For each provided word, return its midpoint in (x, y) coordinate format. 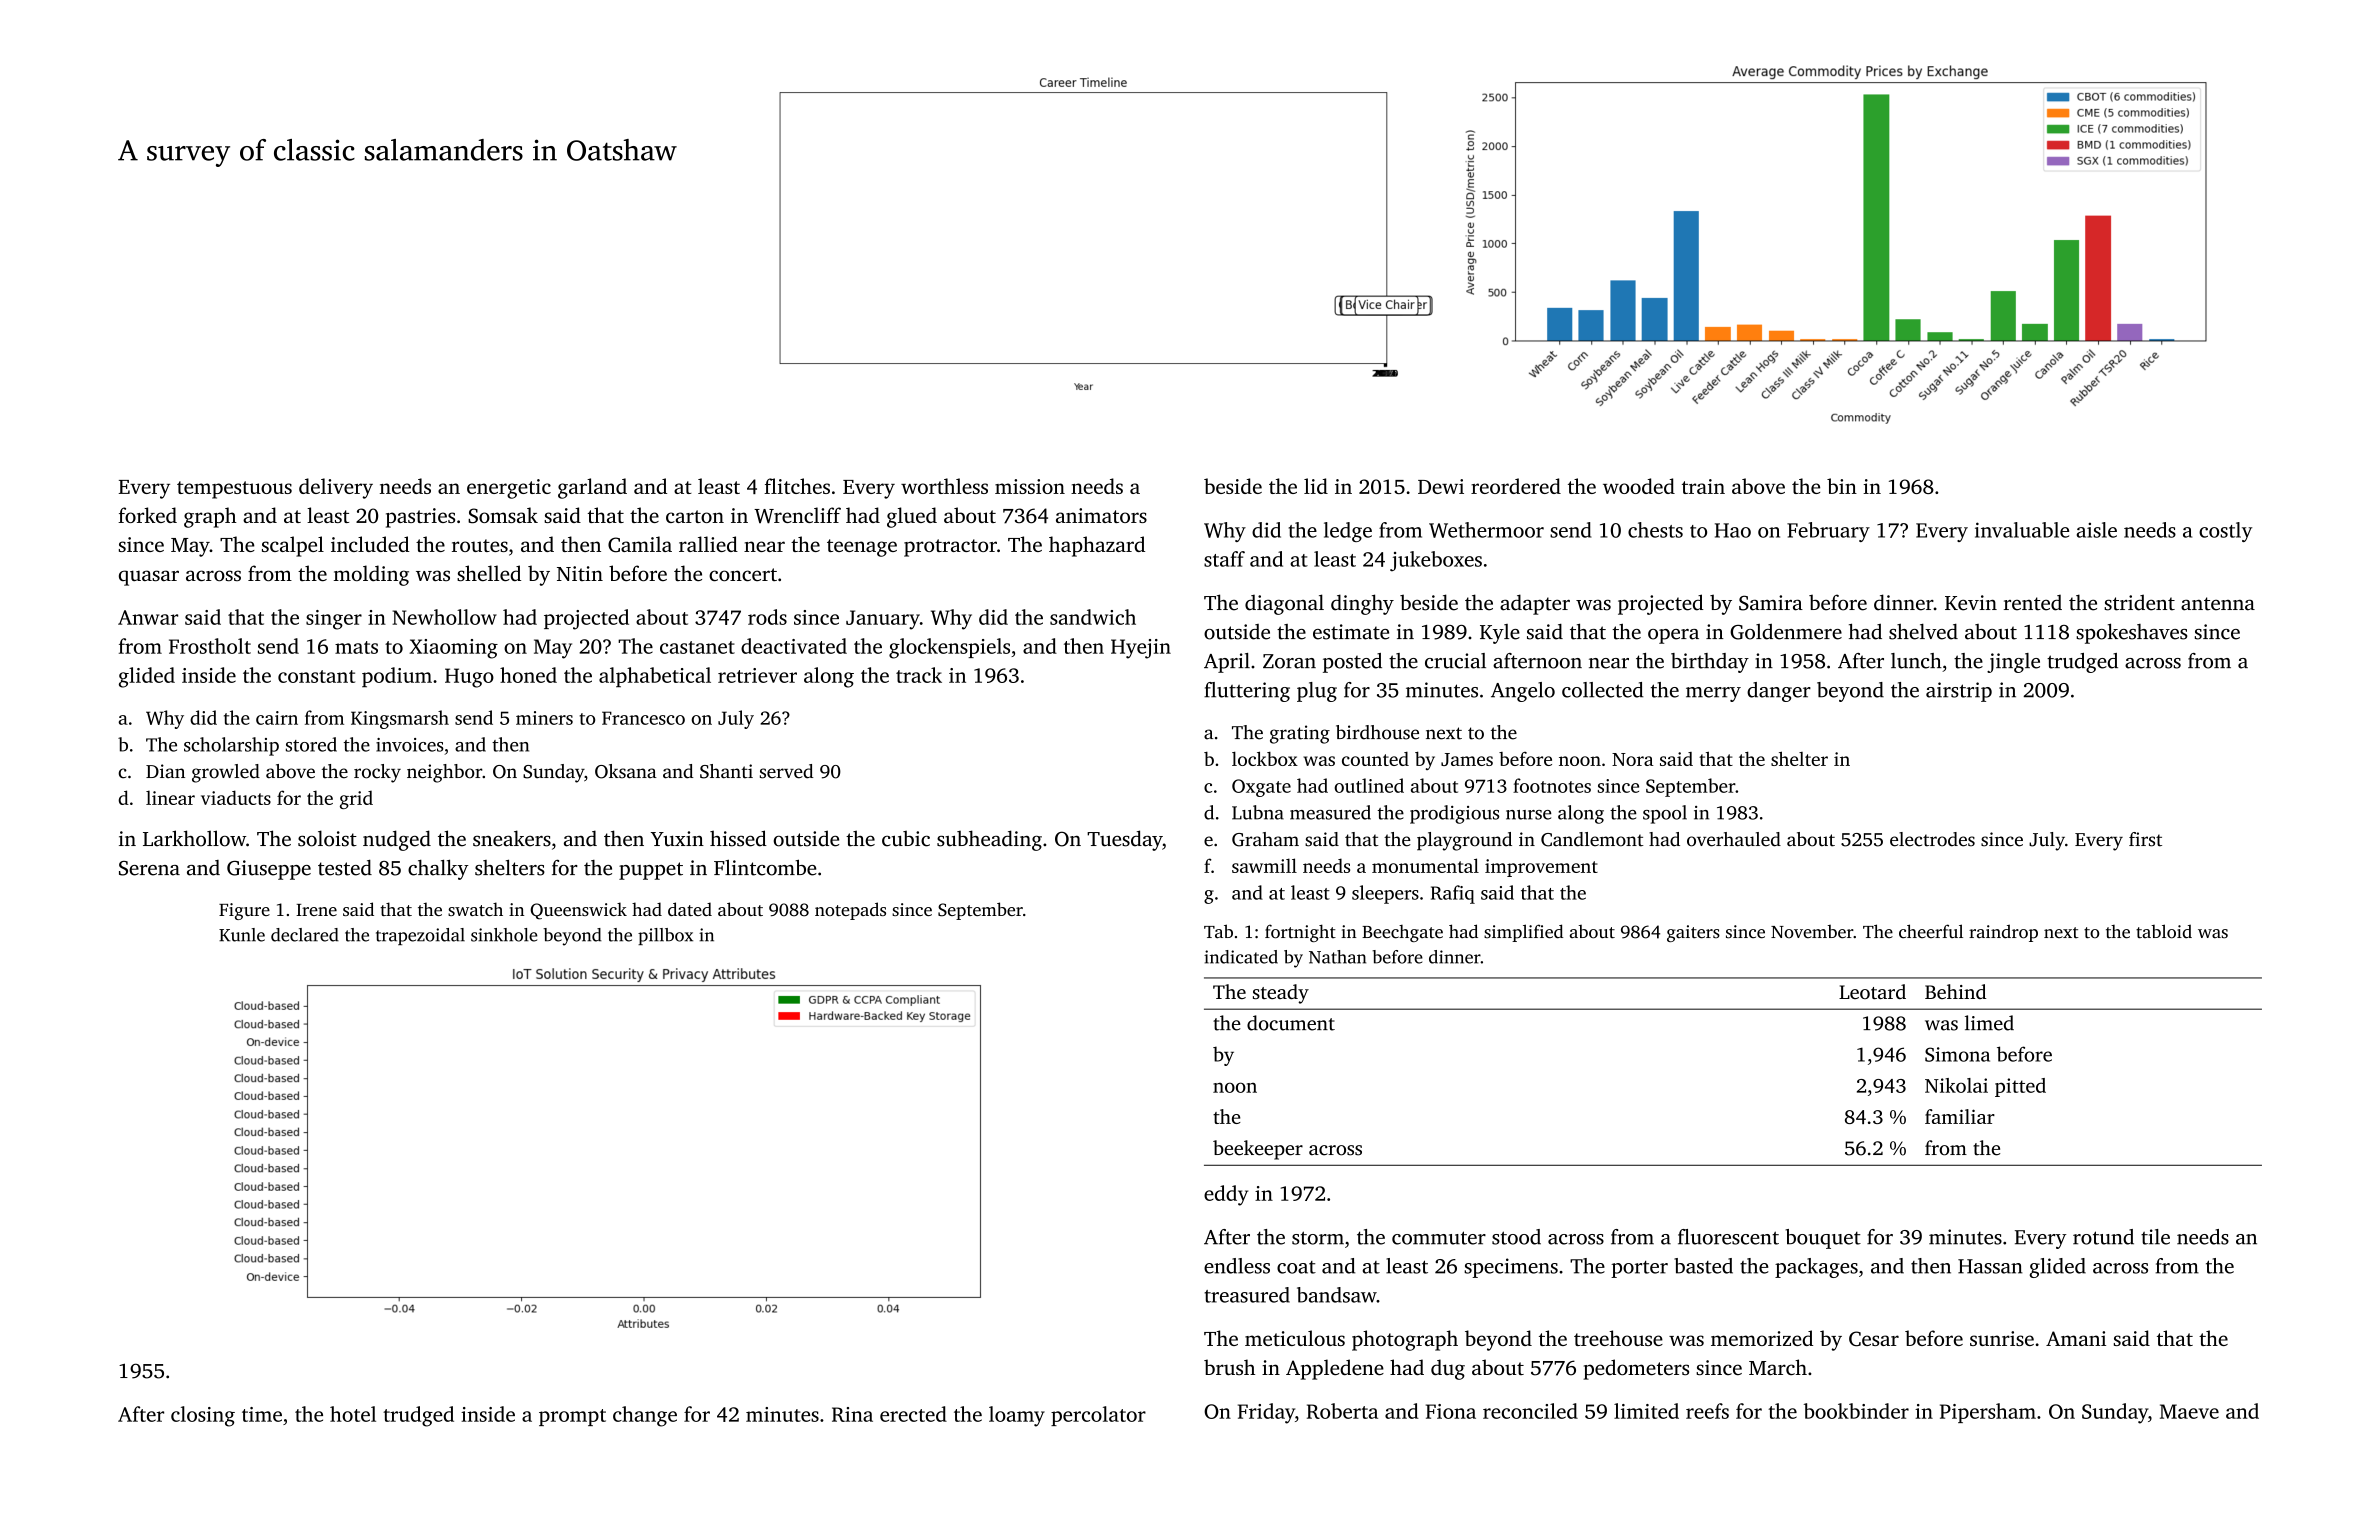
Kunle (242, 935)
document (1291, 1023)
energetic (509, 489)
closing (203, 1416)
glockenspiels (949, 648)
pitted (2020, 1087)
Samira (1771, 603)
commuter (1439, 1238)
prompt (572, 1417)
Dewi (1441, 486)
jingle (2013, 663)
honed (528, 675)
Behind (1955, 991)
